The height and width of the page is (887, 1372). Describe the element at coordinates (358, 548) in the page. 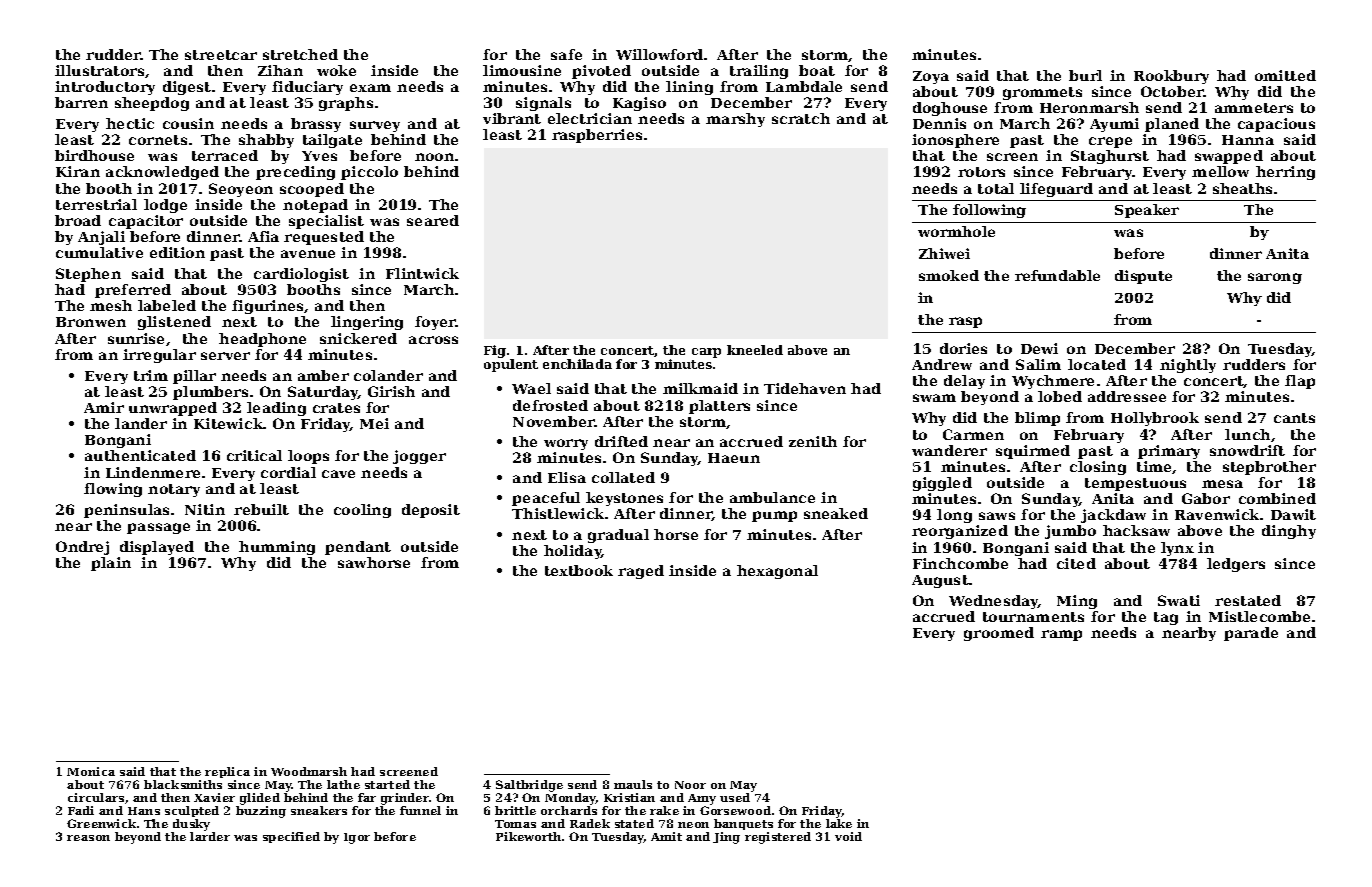

I see `pendant` at that location.
